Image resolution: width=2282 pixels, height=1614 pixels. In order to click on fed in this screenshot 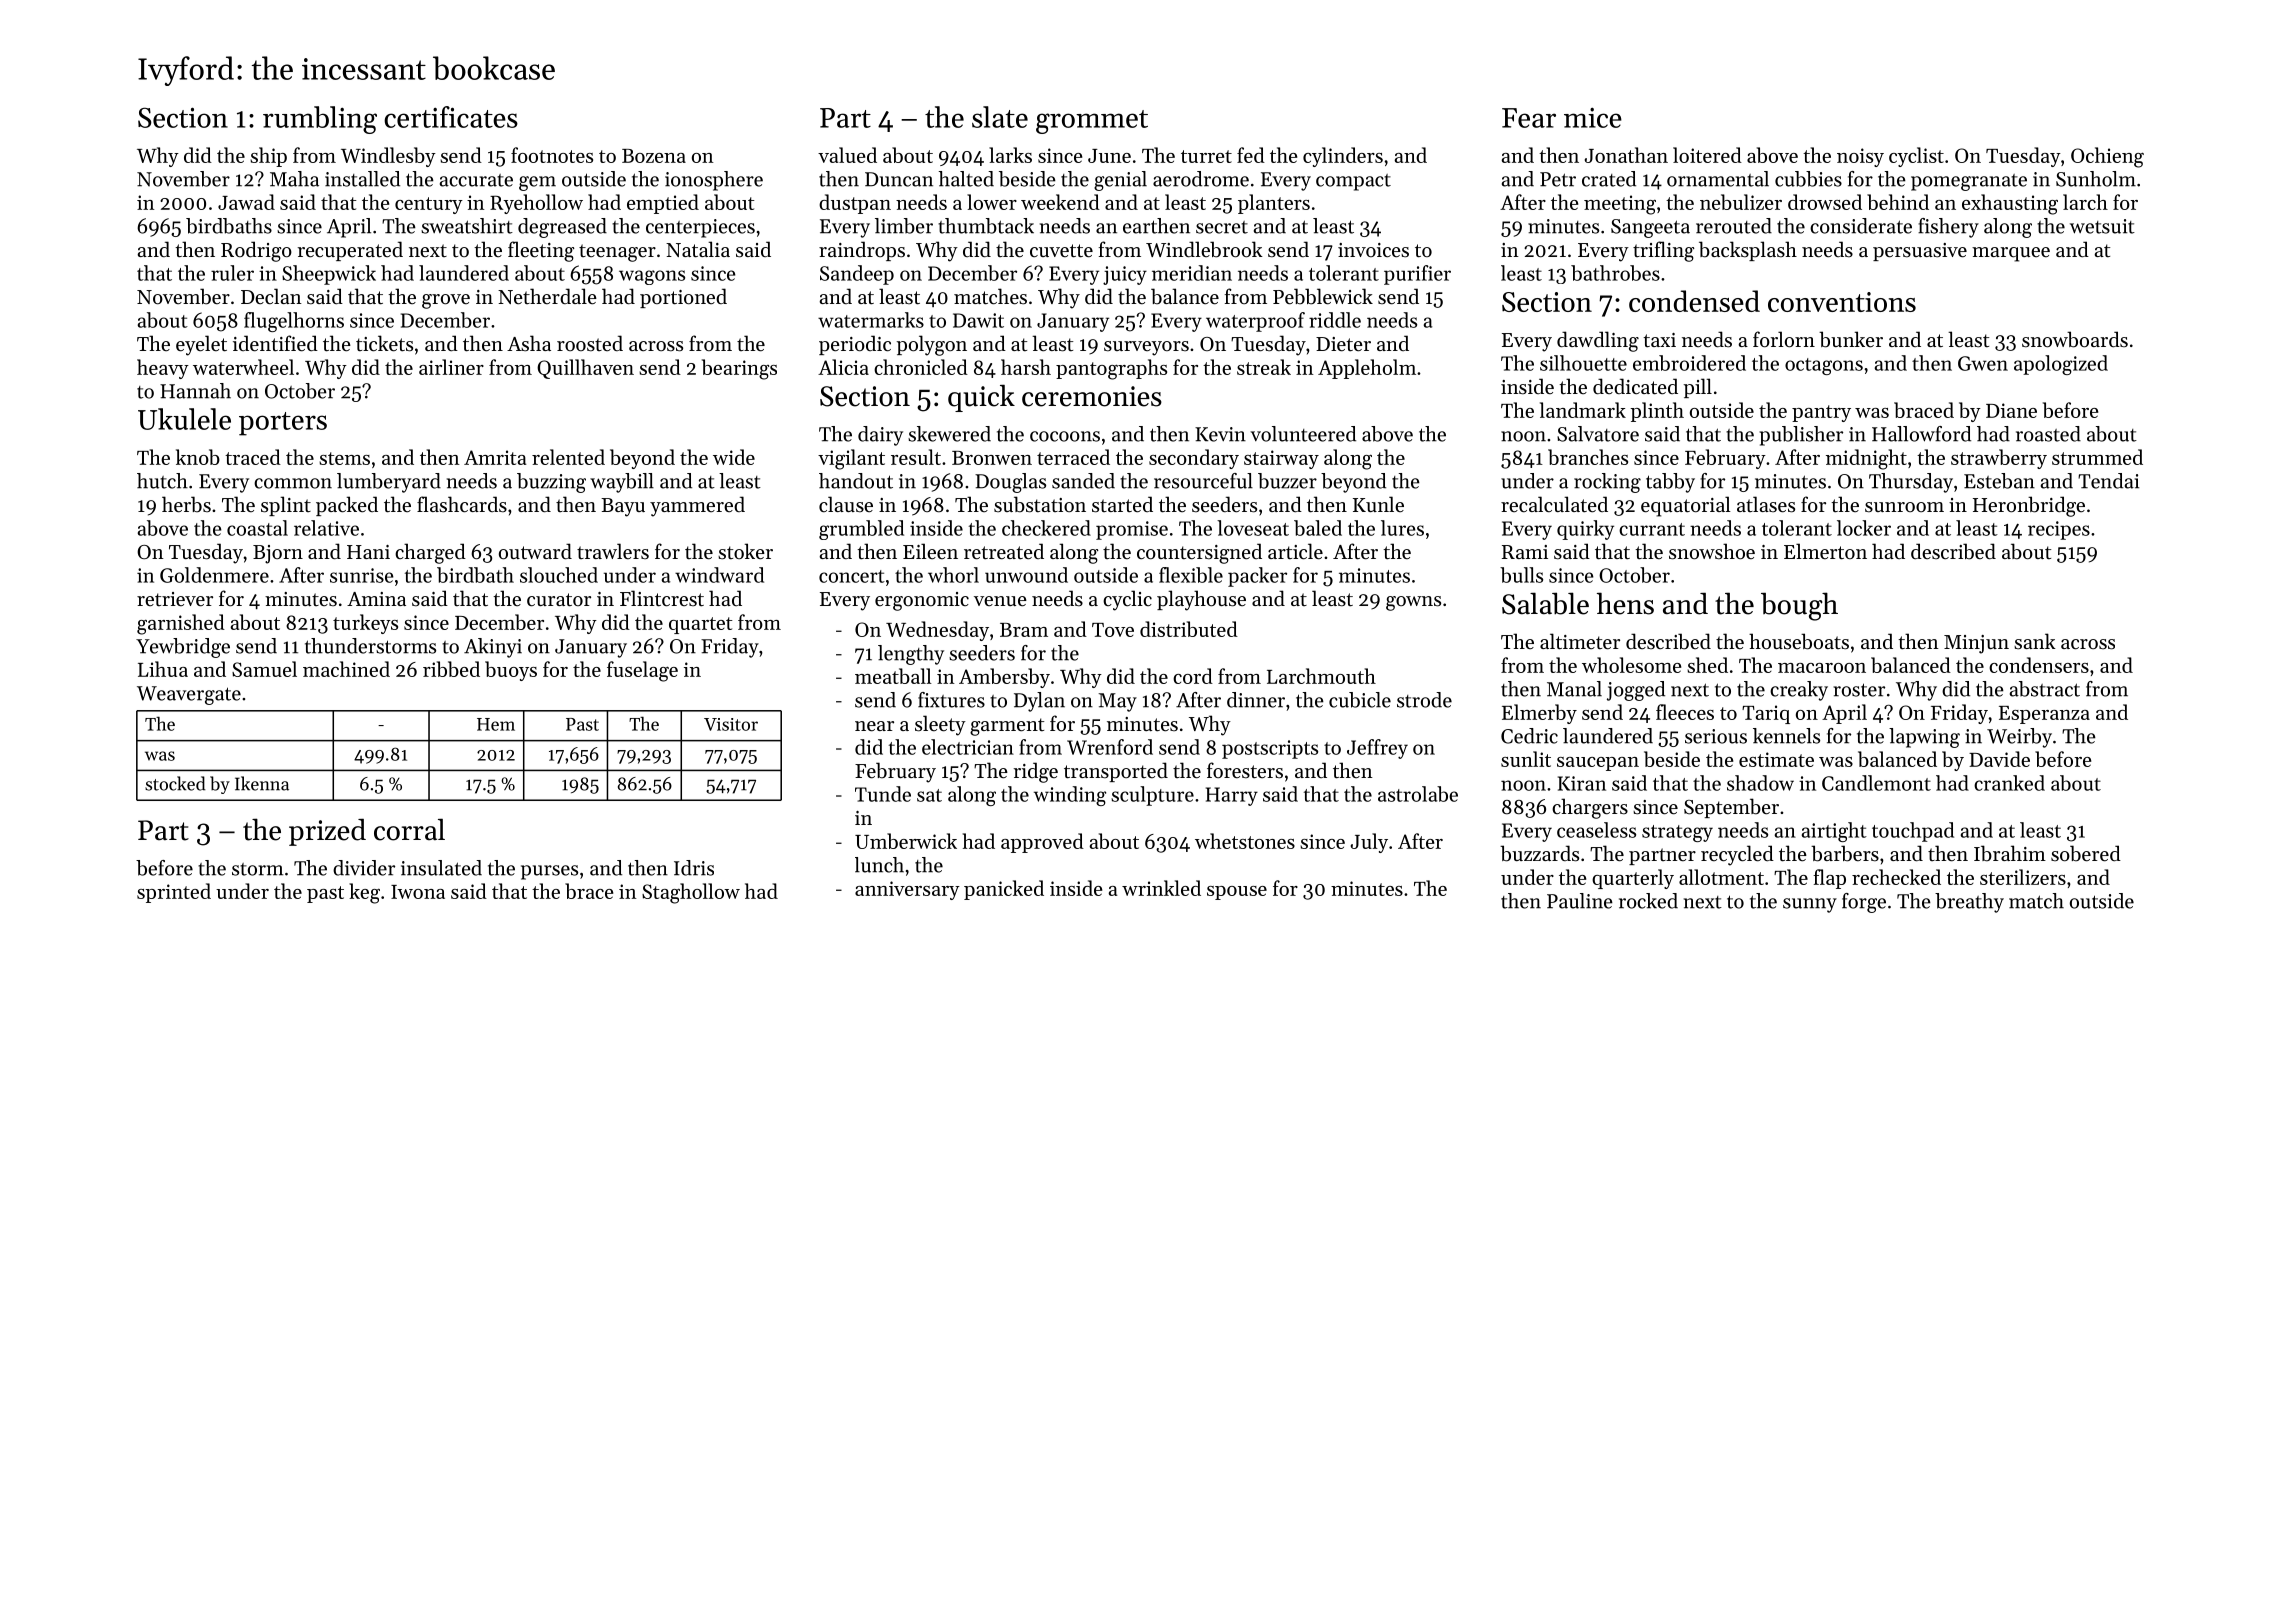, I will do `click(1251, 155)`.
